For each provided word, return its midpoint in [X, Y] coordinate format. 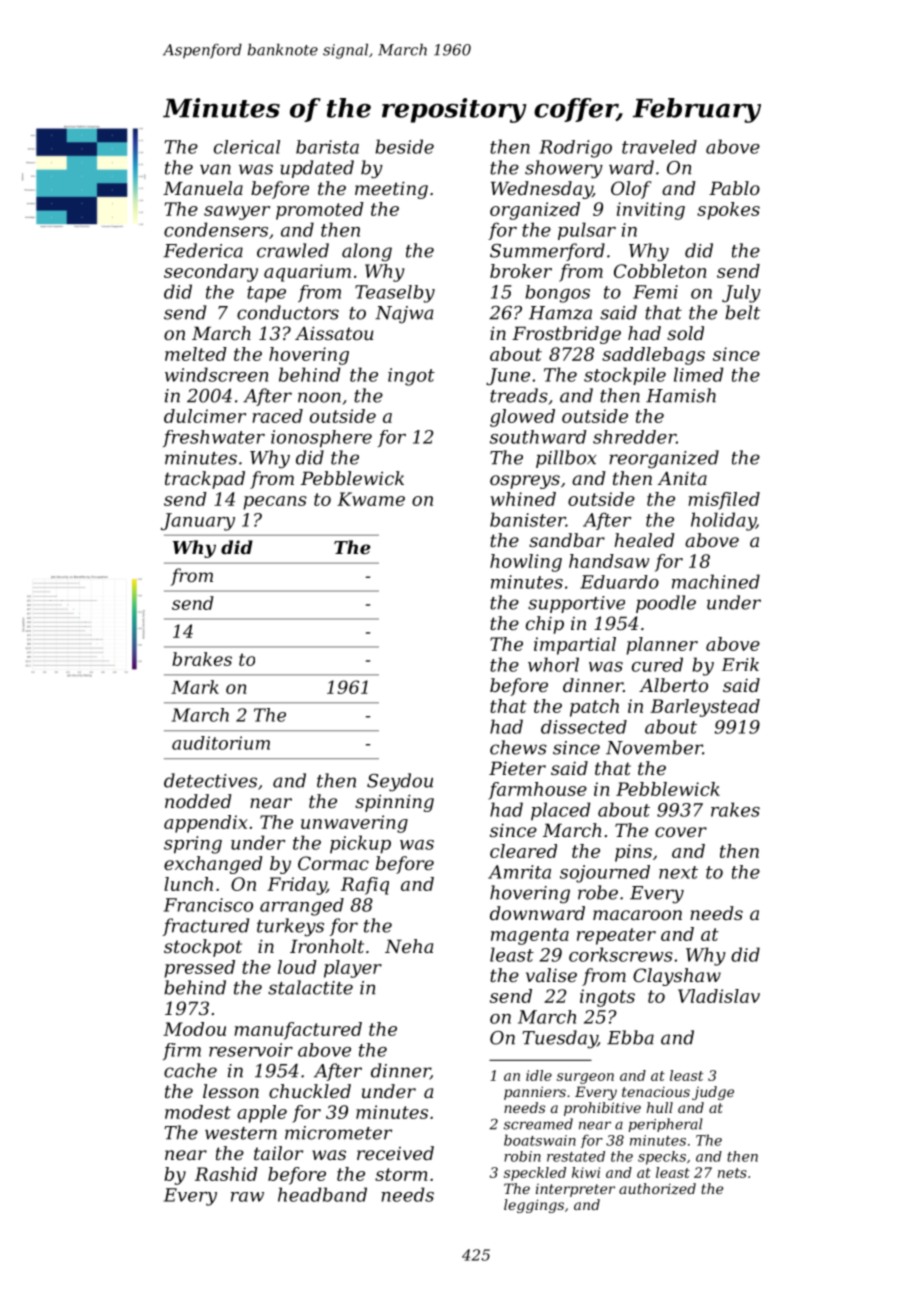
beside [404, 146]
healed [644, 540]
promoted [320, 211]
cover [681, 832]
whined [523, 499]
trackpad [205, 480]
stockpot [203, 948]
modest [198, 1112]
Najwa [404, 314]
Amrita [519, 872]
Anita [682, 478]
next [678, 872]
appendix [206, 824]
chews [518, 747]
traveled [659, 147]
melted [196, 354]
